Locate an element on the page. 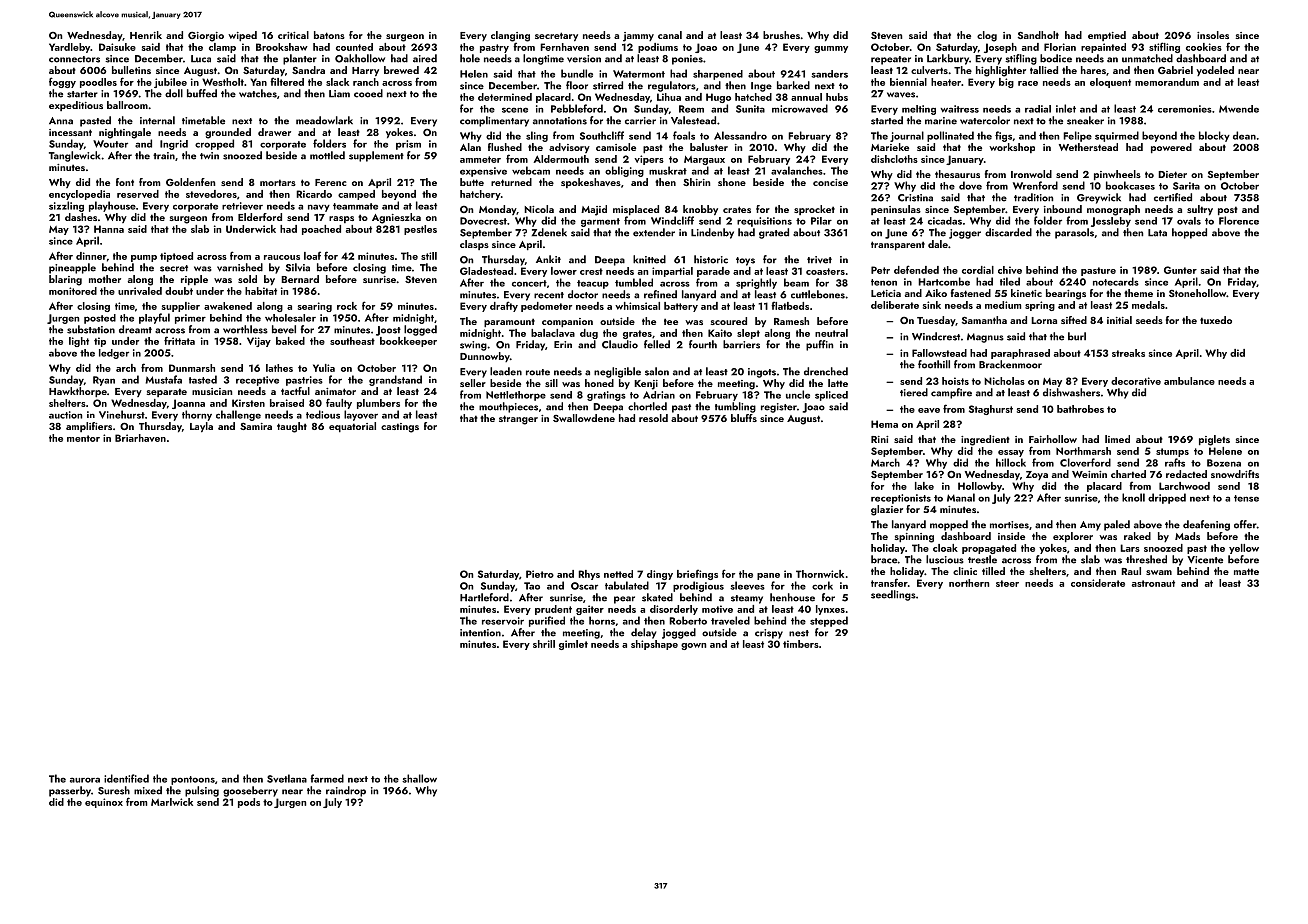 The width and height of the document is (1308, 924). Gladestead is located at coordinates (486, 271).
